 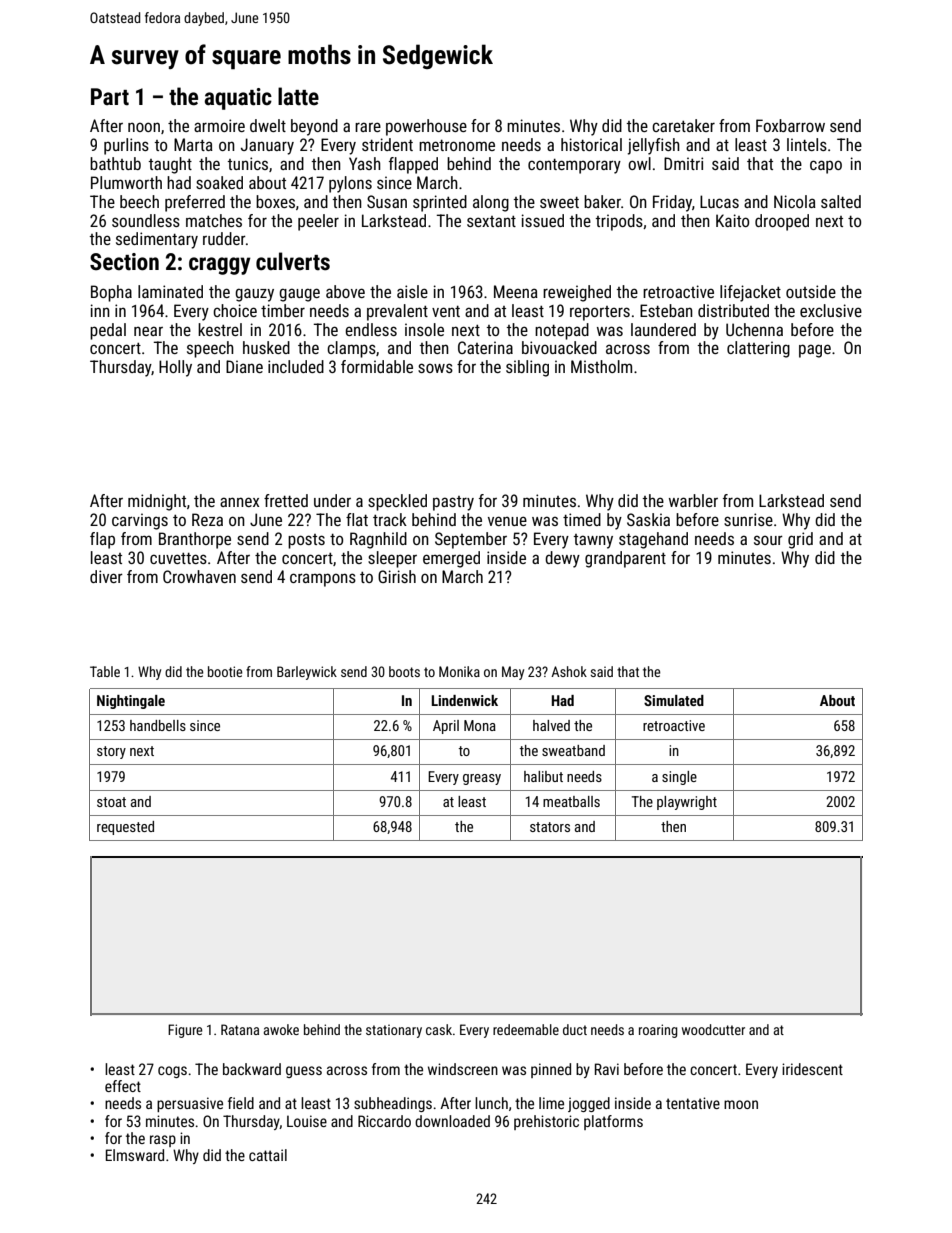 I want to click on greasy, so click(x=482, y=779).
